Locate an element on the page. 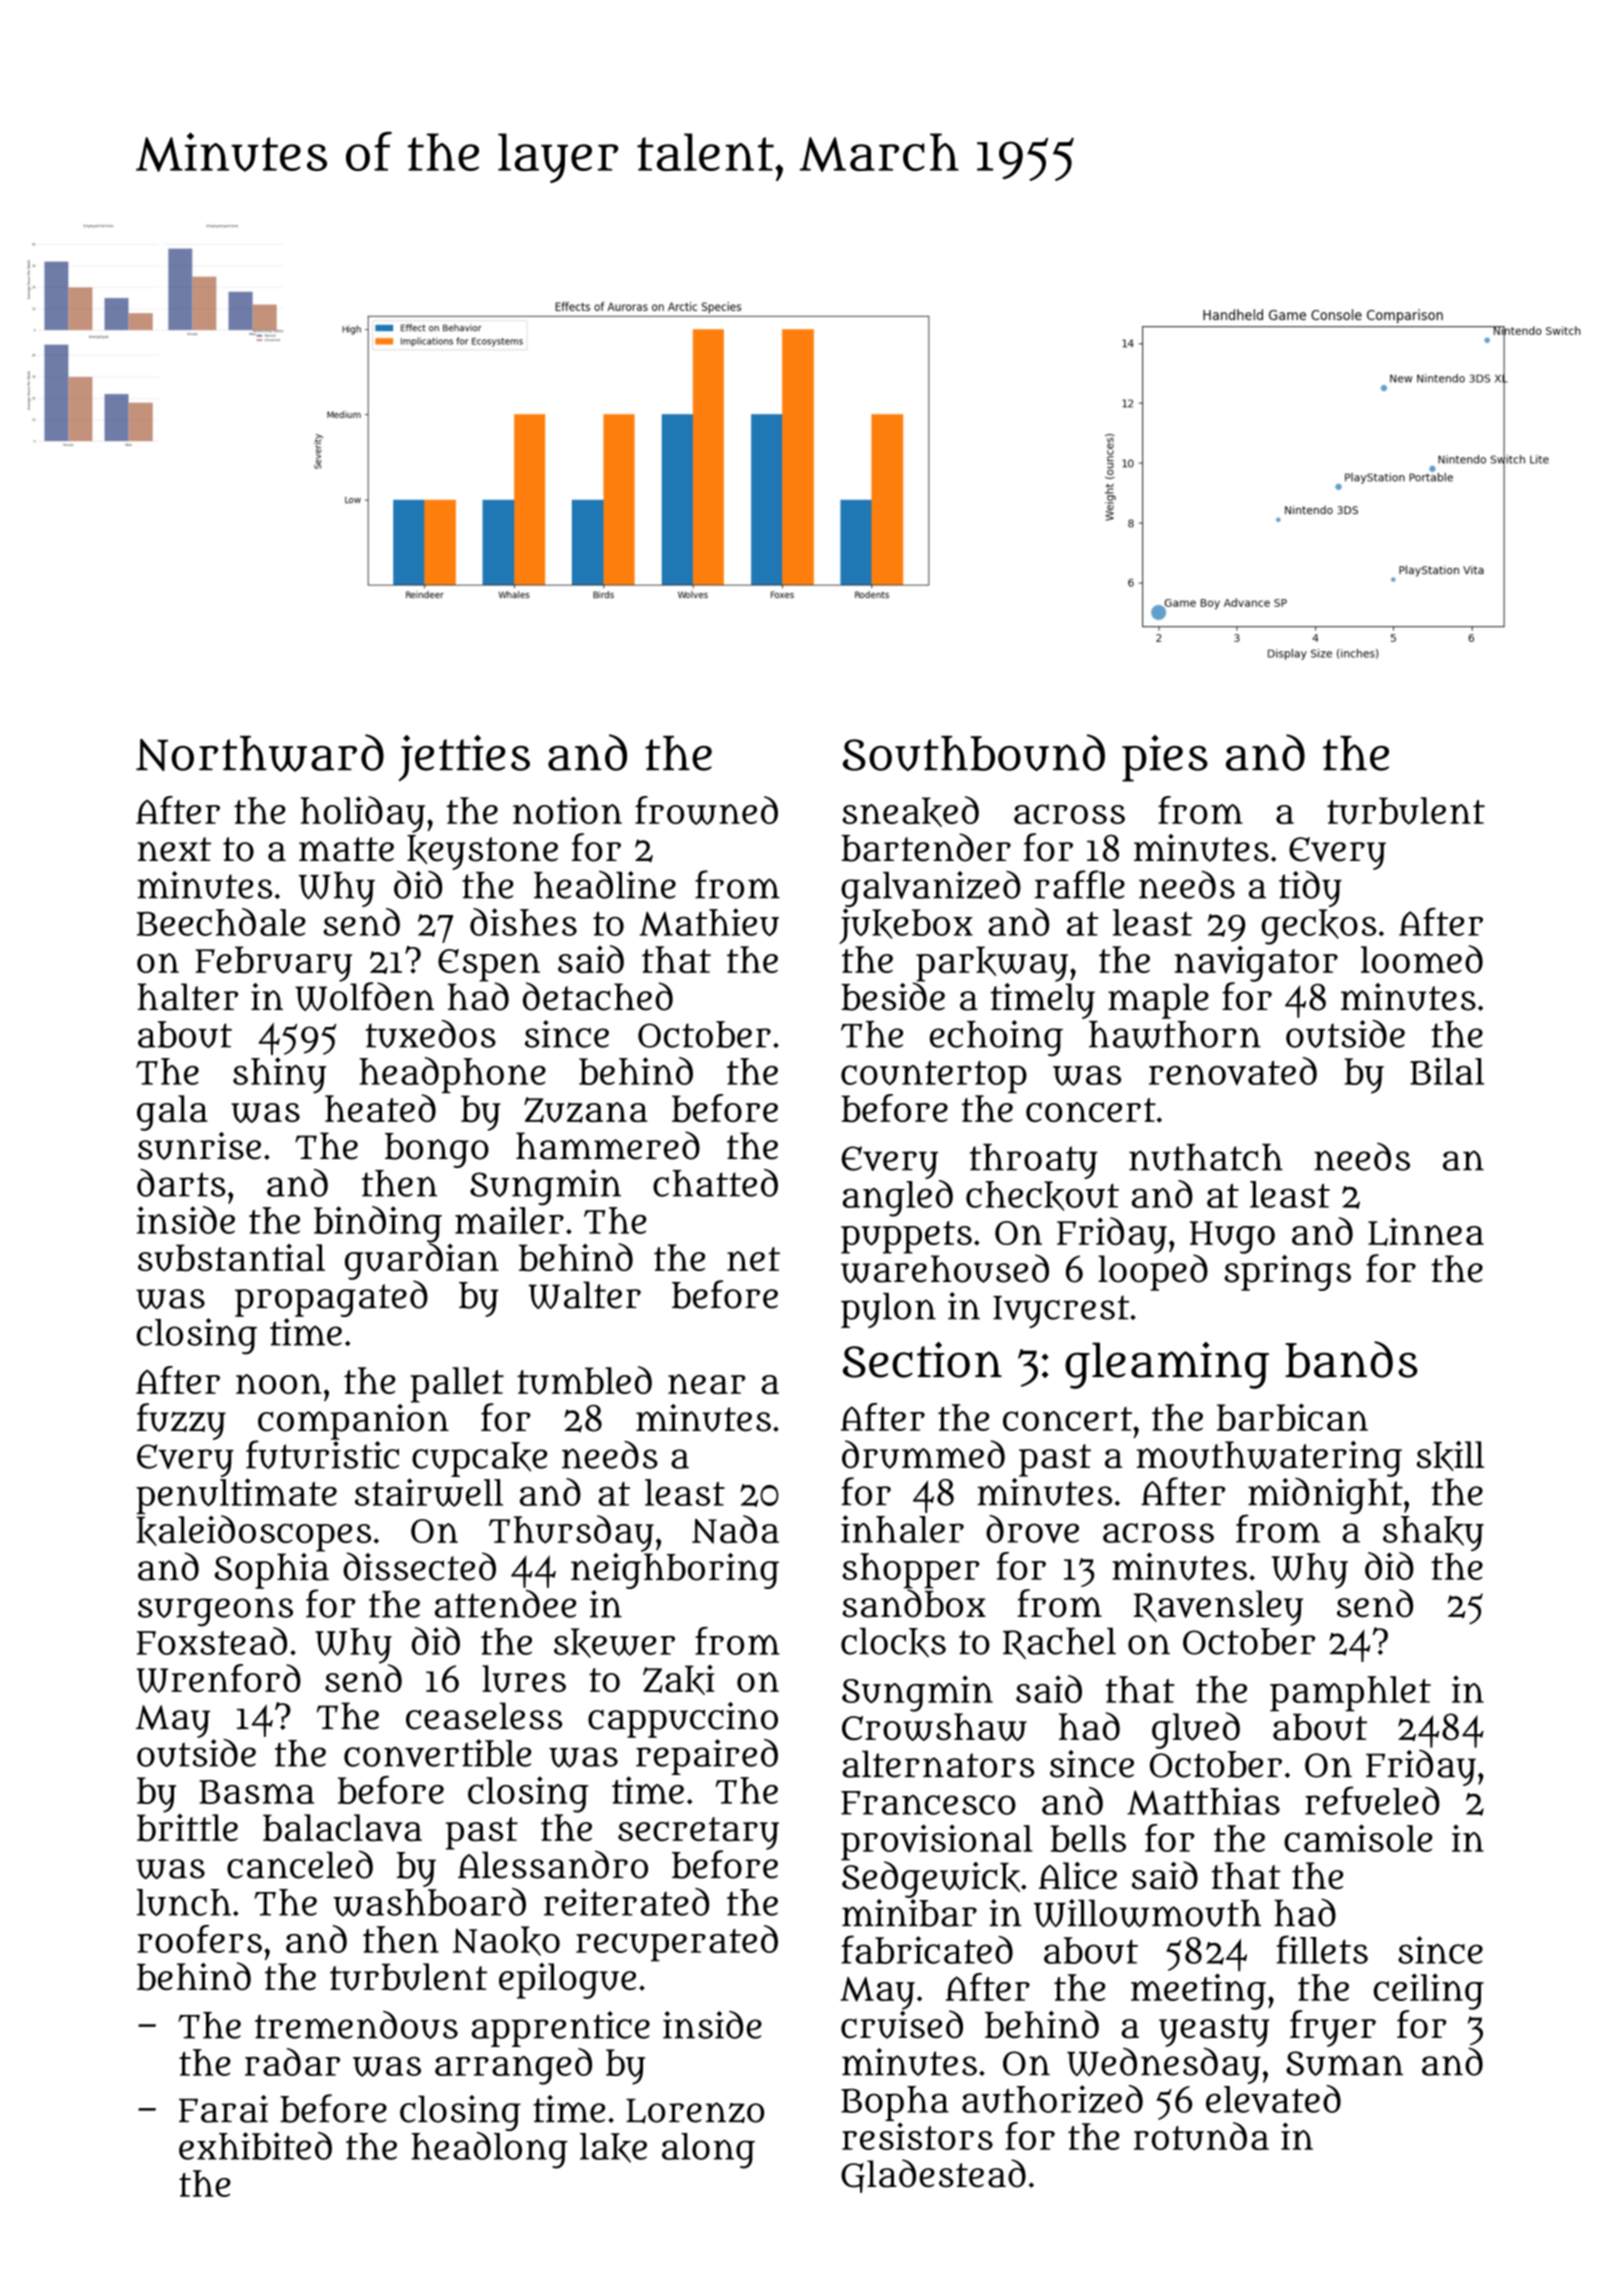 This document has height=2292, width=1620. jetties is located at coordinates (464, 758).
